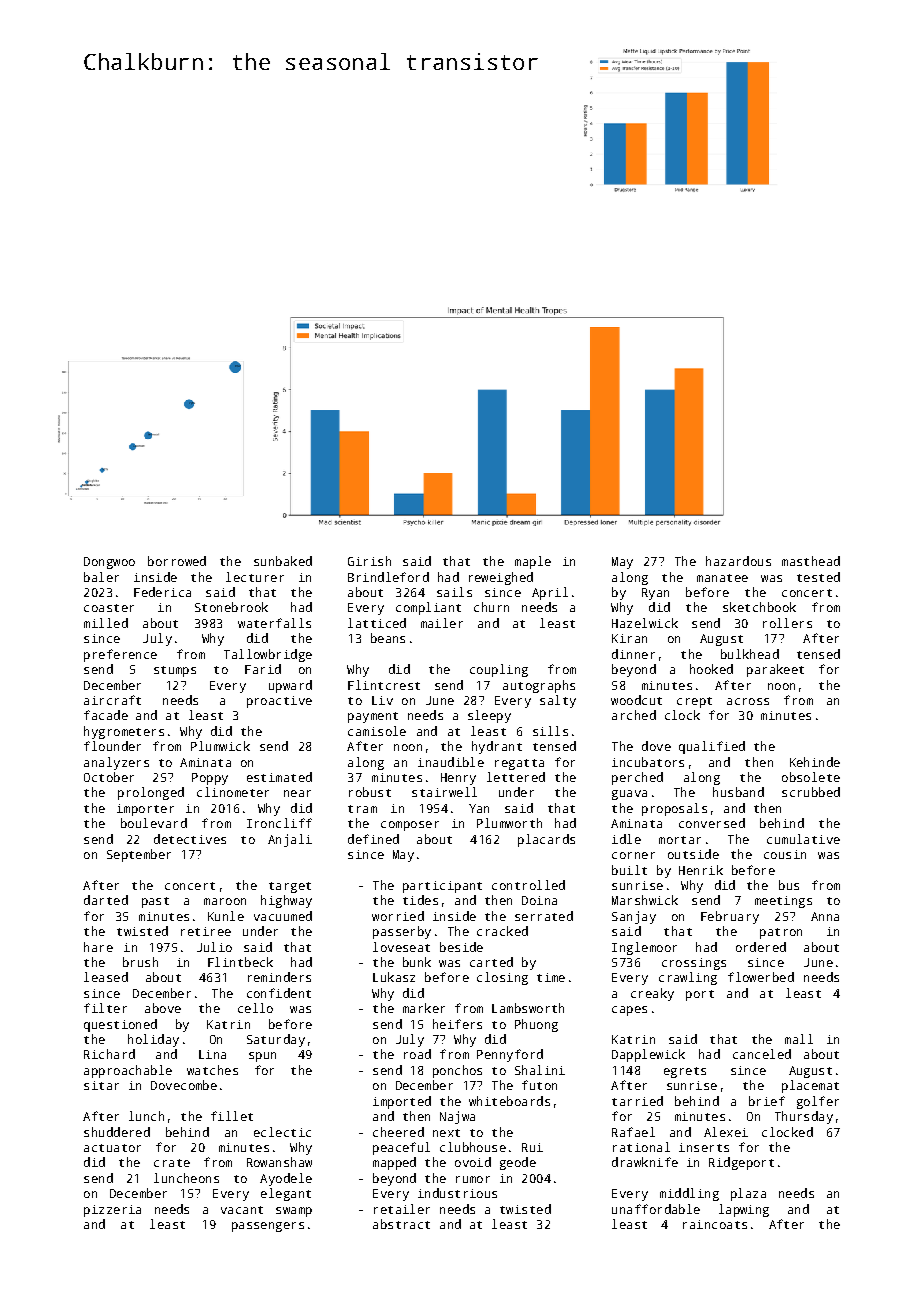 Image resolution: width=924 pixels, height=1308 pixels. Describe the element at coordinates (151, 793) in the screenshot. I see `prolonged` at that location.
